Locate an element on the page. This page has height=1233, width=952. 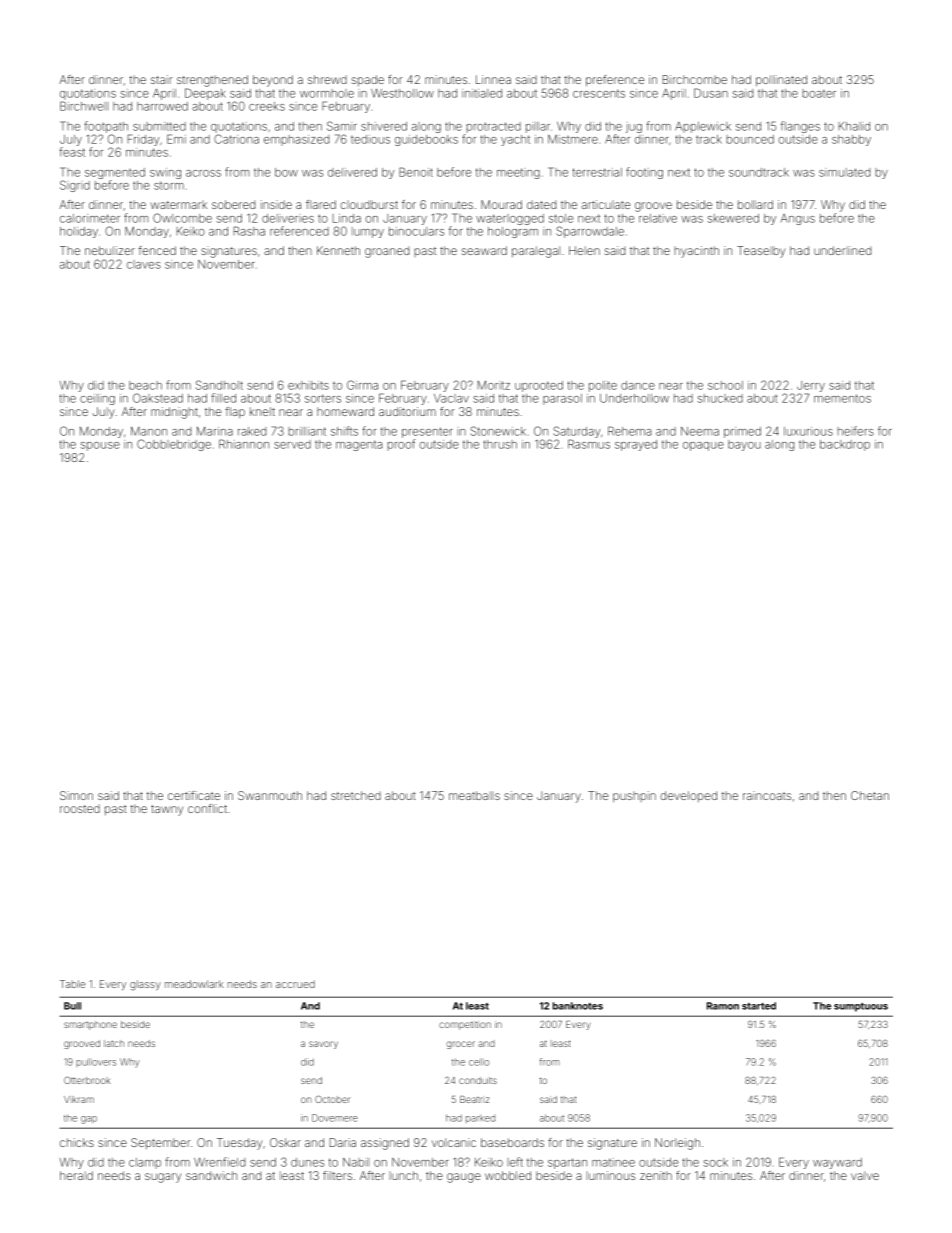
Table is located at coordinates (72, 984).
